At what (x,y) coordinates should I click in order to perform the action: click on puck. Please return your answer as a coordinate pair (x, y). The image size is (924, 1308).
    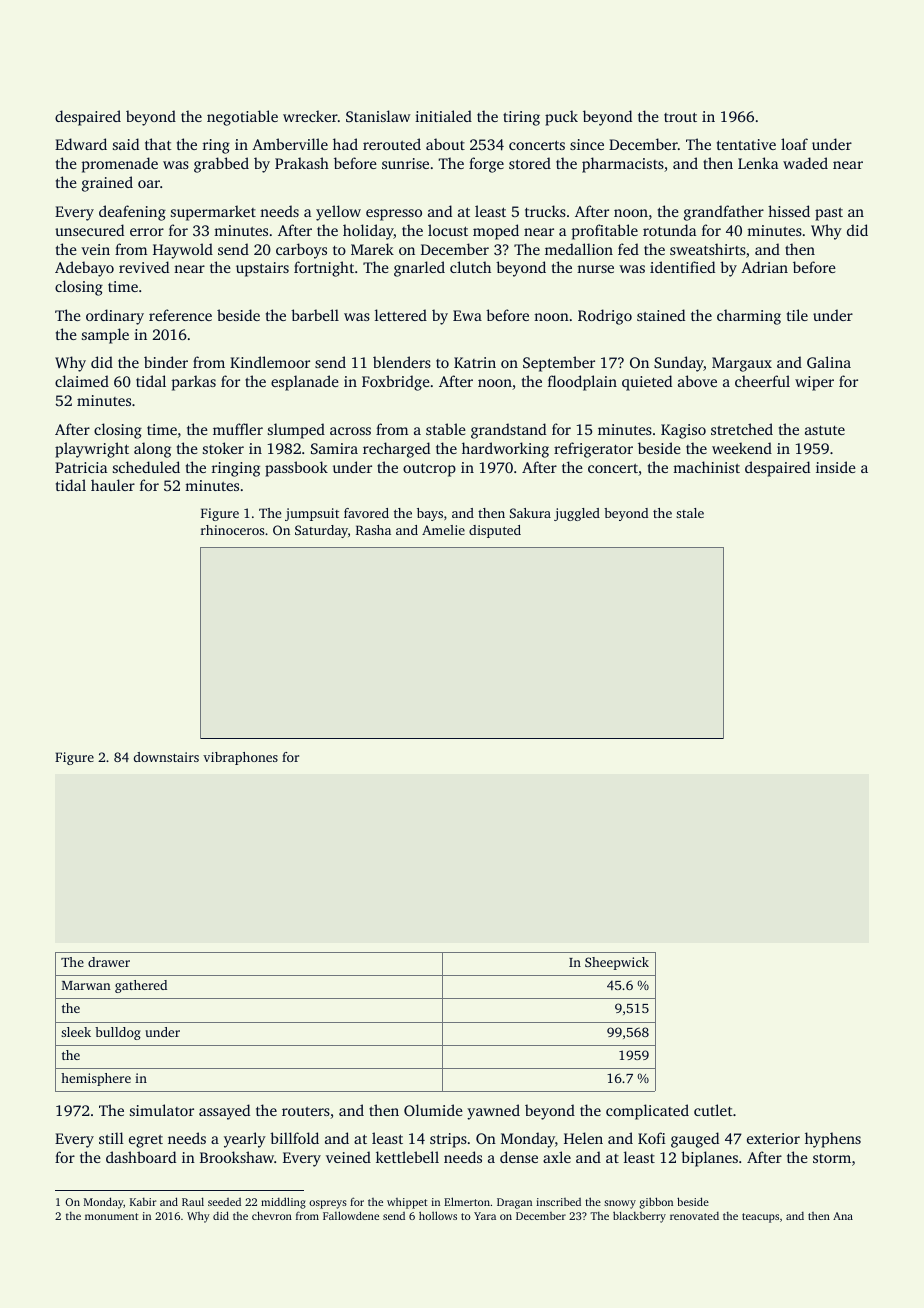
    Looking at the image, I should click on (561, 118).
